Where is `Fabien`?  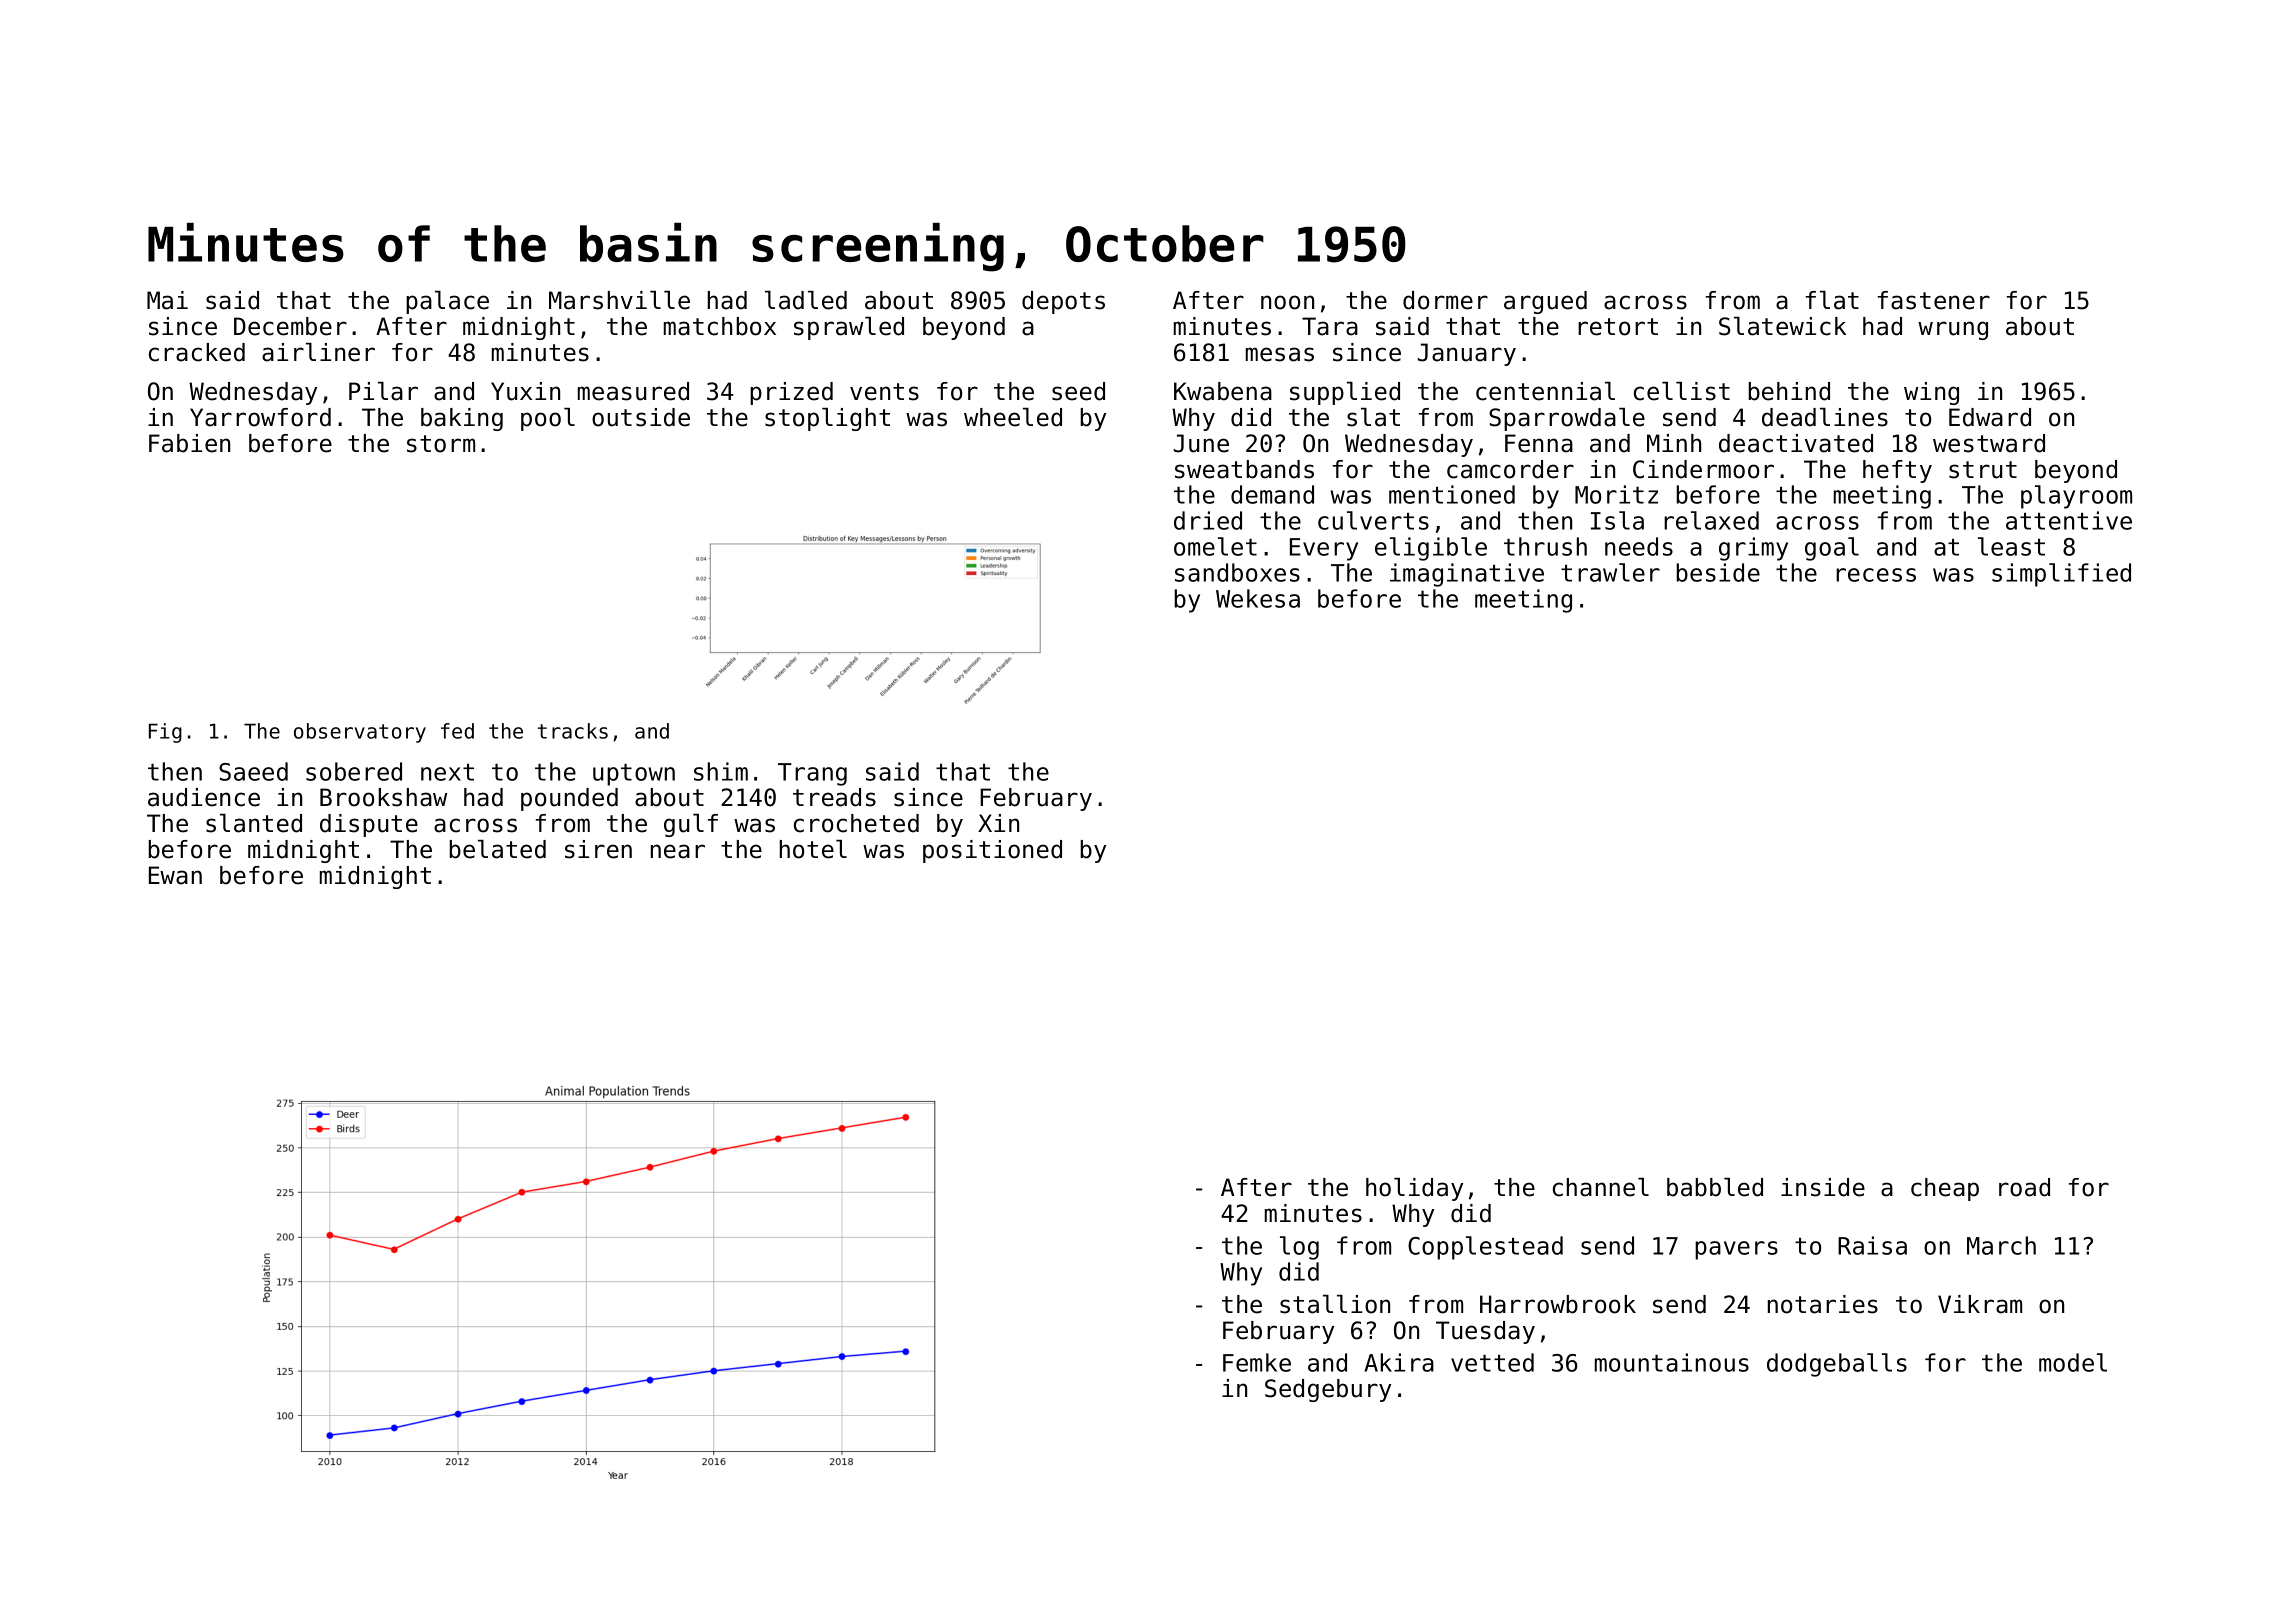 Fabien is located at coordinates (189, 443).
